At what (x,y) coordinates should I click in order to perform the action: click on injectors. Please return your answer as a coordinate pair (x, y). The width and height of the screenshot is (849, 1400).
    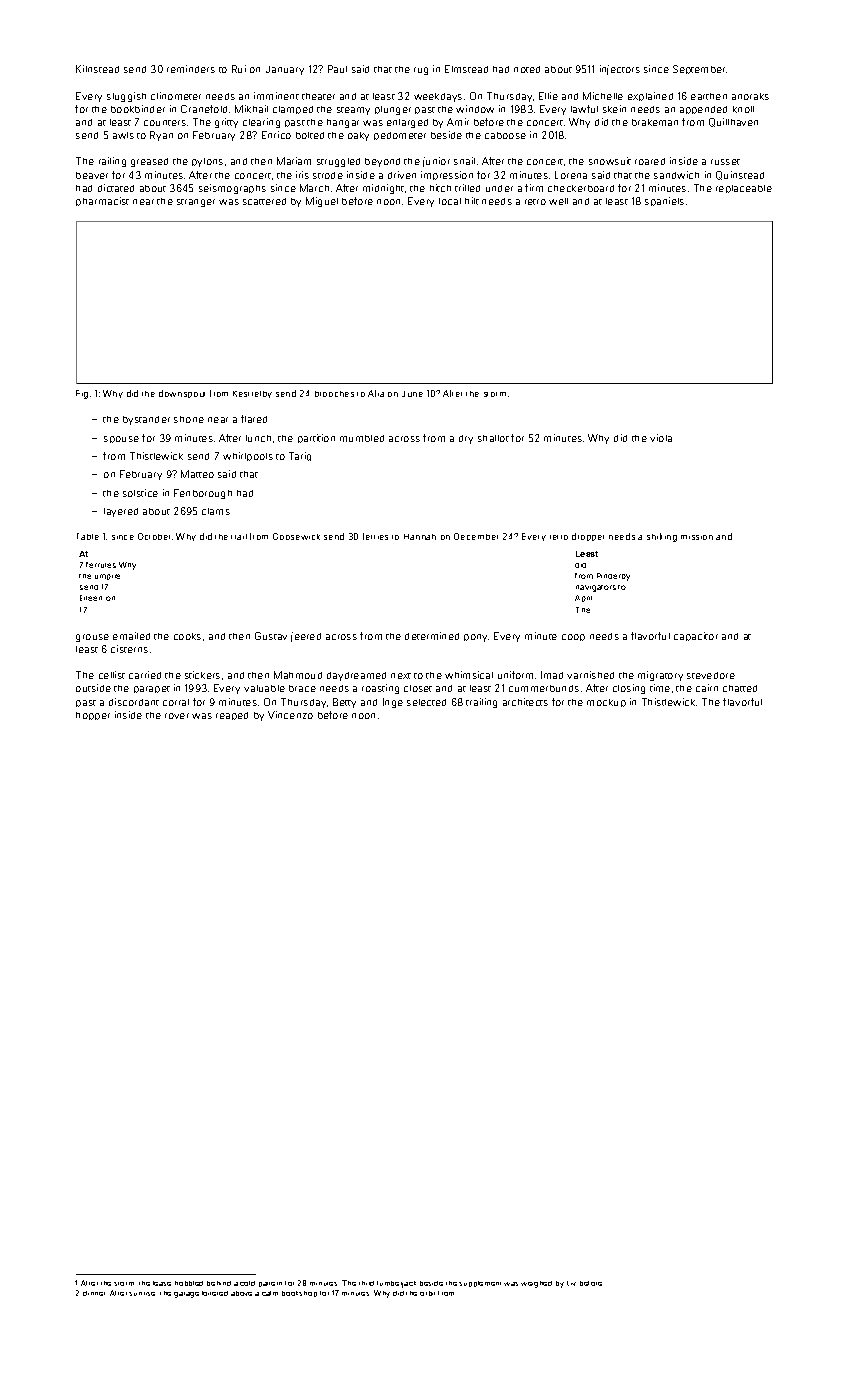
    Looking at the image, I should click on (620, 70).
